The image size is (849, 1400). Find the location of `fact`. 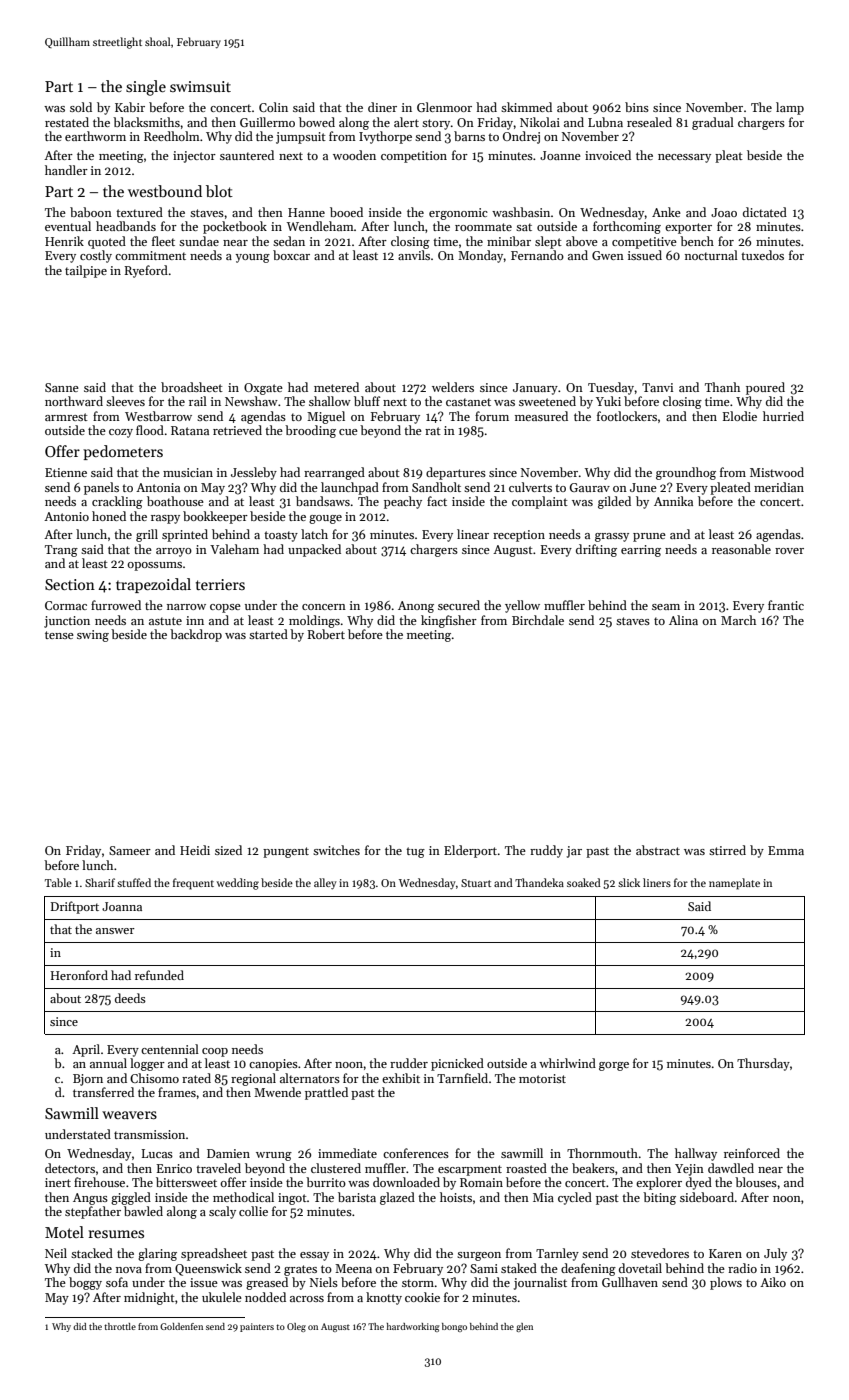

fact is located at coordinates (437, 501).
